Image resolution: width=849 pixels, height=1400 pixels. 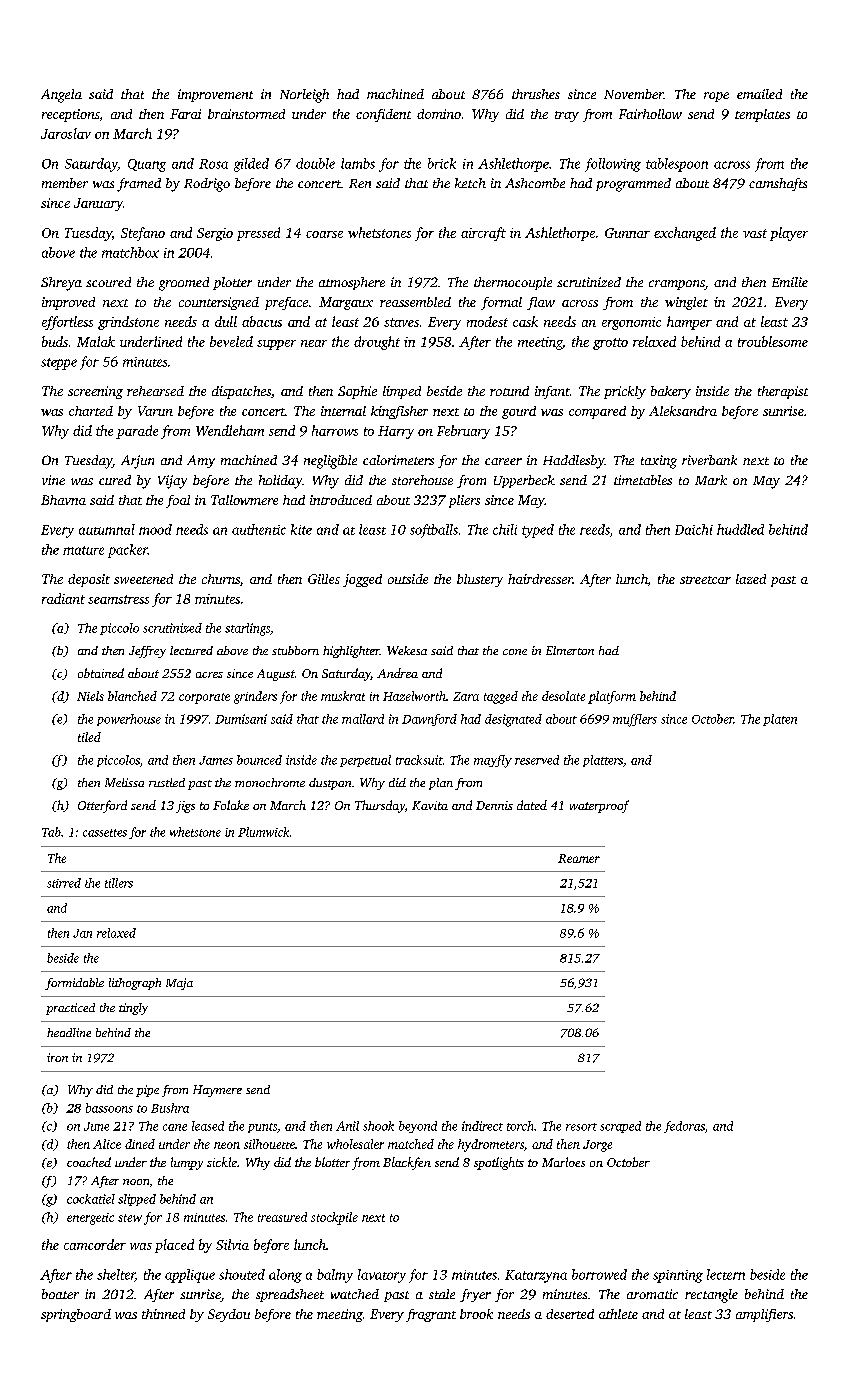 What do you see at coordinates (627, 233) in the screenshot?
I see `Gunnar` at bounding box center [627, 233].
